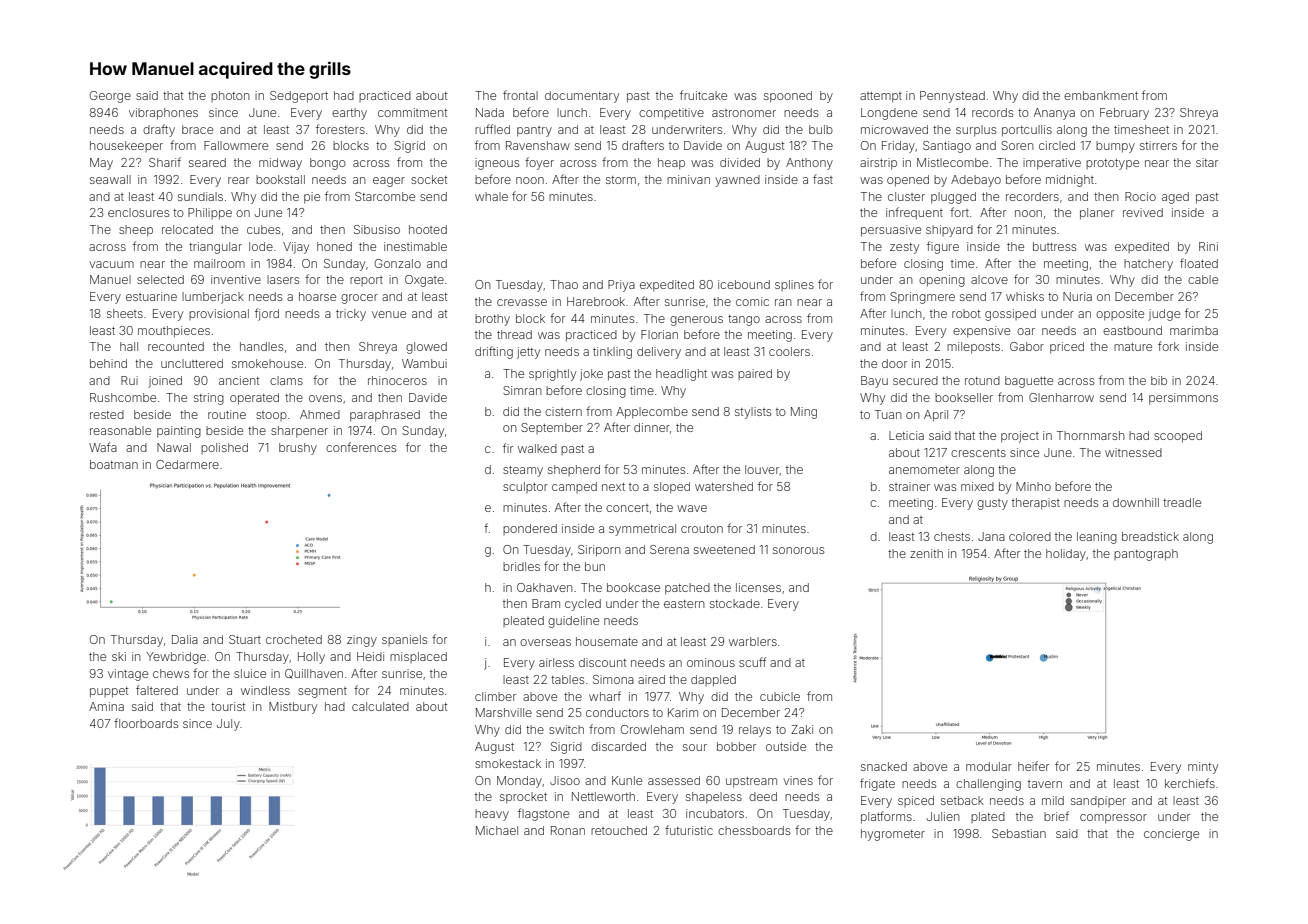 This screenshot has width=1308, height=924. Describe the element at coordinates (1146, 555) in the screenshot. I see `pantograph` at that location.
